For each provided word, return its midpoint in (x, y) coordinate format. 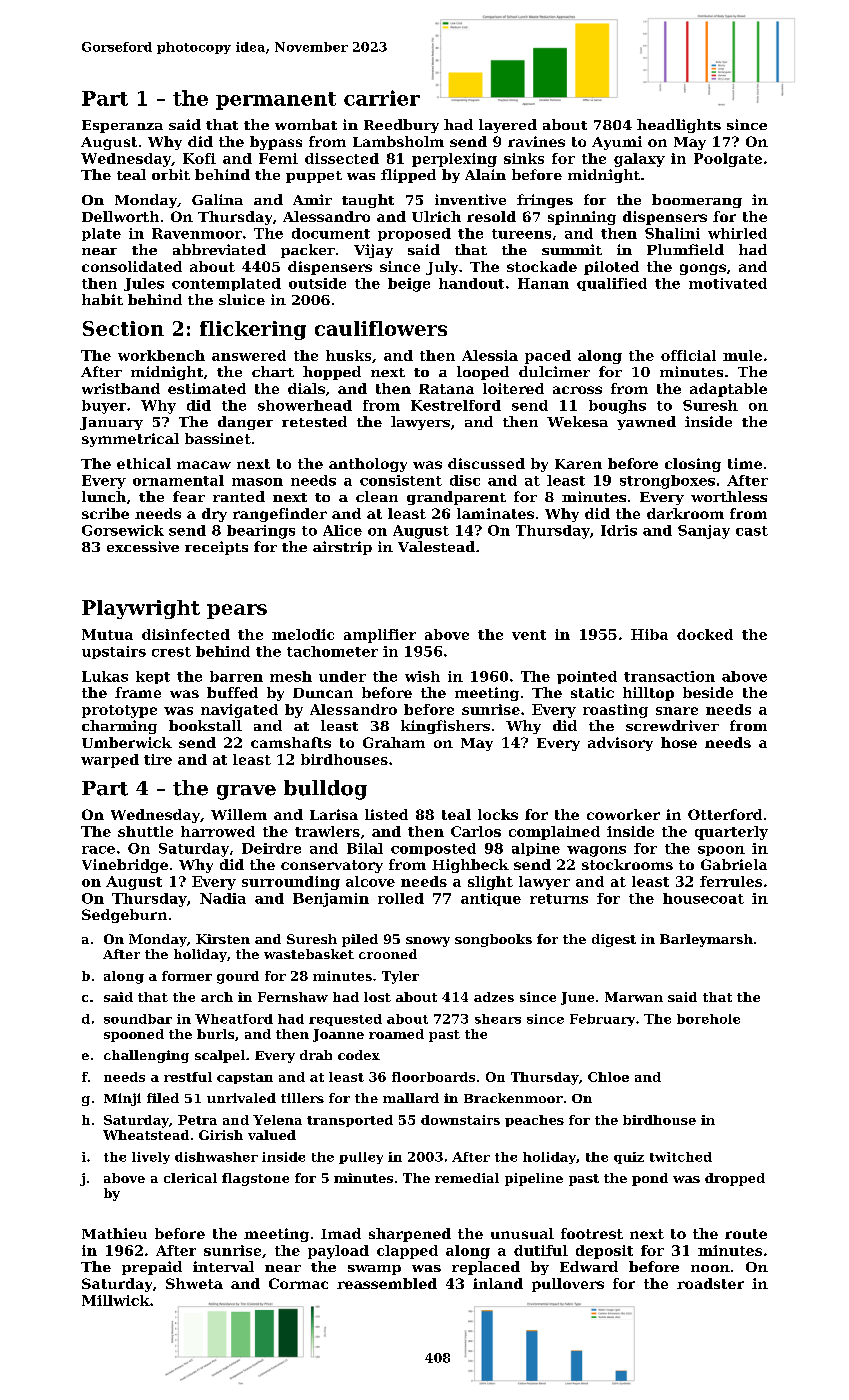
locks (498, 814)
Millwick (116, 1300)
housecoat (703, 898)
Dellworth (120, 216)
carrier (382, 98)
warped (110, 761)
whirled (737, 233)
